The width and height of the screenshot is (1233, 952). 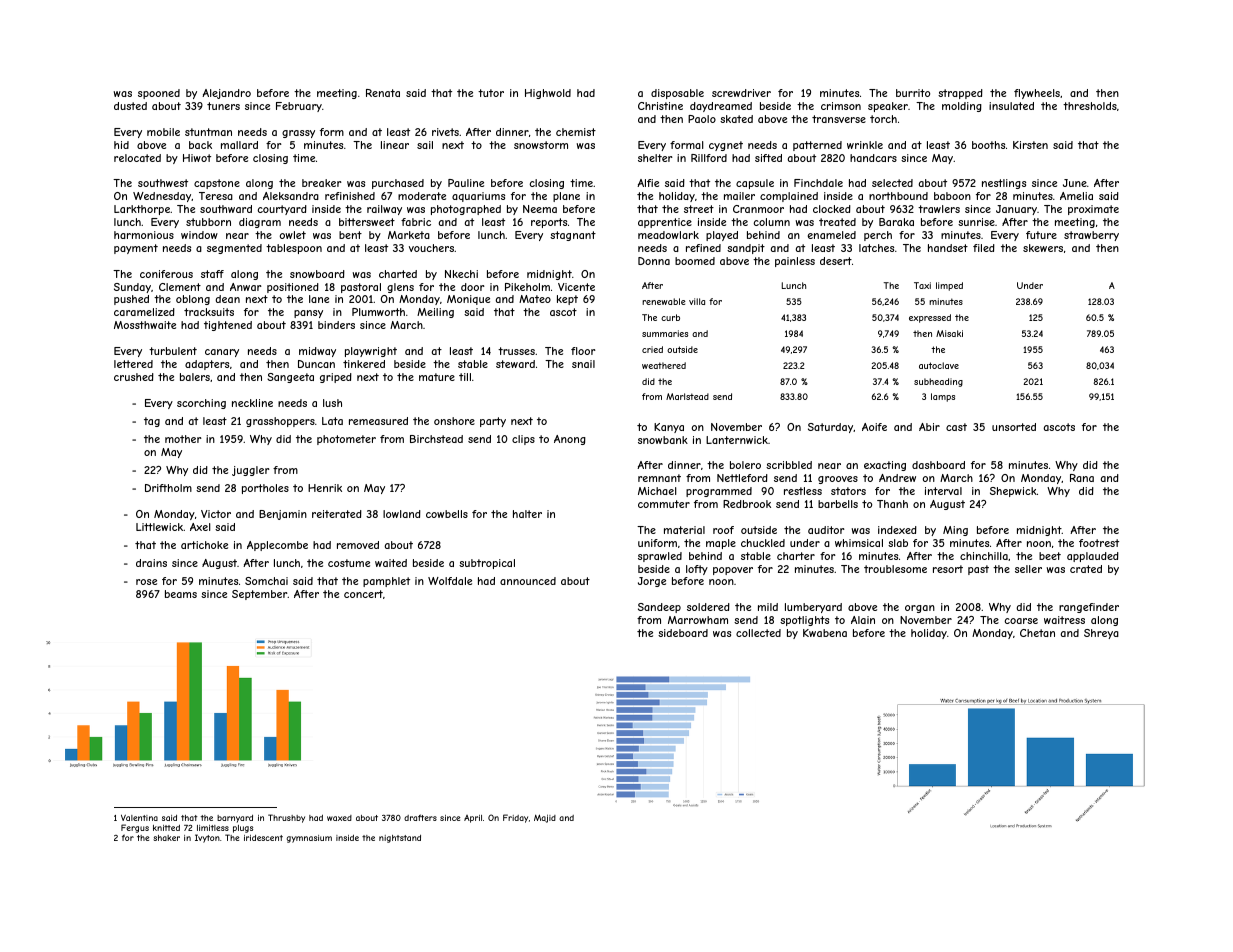 What do you see at coordinates (548, 94) in the screenshot?
I see `Highwold` at bounding box center [548, 94].
